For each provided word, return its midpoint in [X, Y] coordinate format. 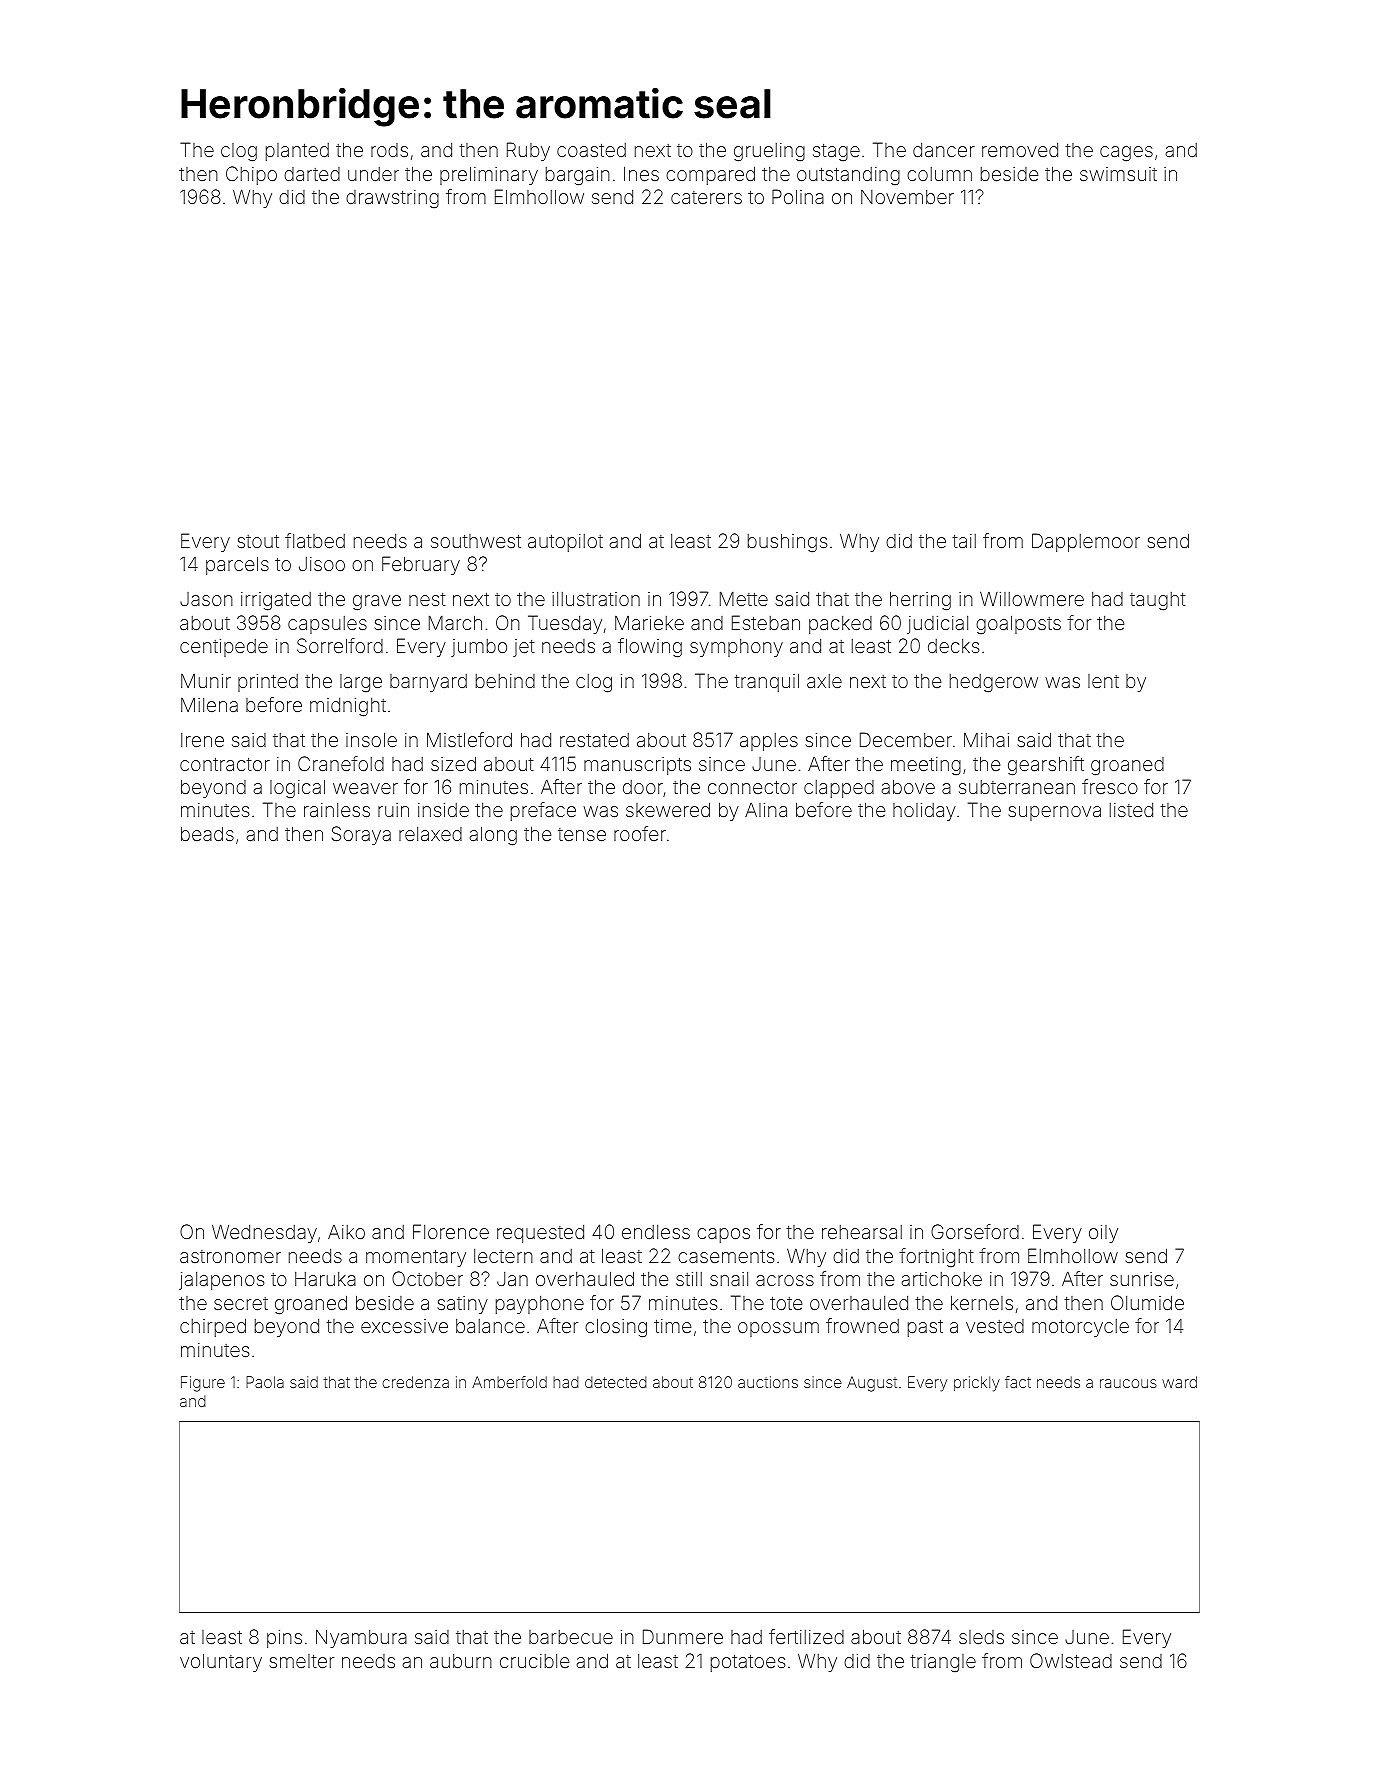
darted [312, 174]
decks [953, 646]
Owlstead [1071, 1660]
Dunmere [683, 1636]
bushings [787, 542]
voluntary [221, 1662]
